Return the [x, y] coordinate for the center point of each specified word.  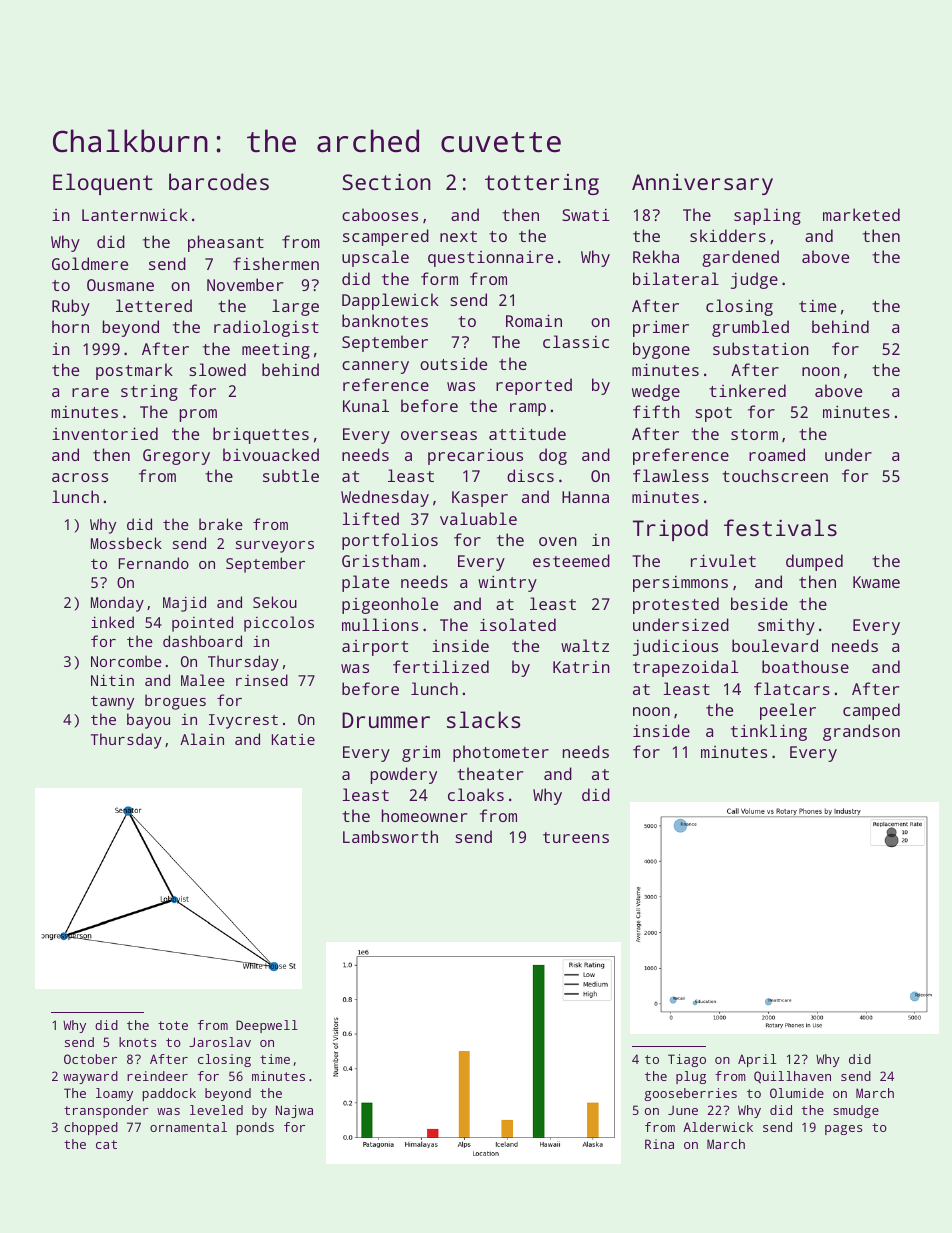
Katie [293, 739]
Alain [202, 739]
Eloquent [103, 184]
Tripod [670, 530]
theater [490, 773]
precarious [475, 457]
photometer [501, 753]
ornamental [188, 1127]
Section [386, 181]
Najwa [294, 1111]
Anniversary [702, 184]
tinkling [769, 732]
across [80, 477]
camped [871, 711]
